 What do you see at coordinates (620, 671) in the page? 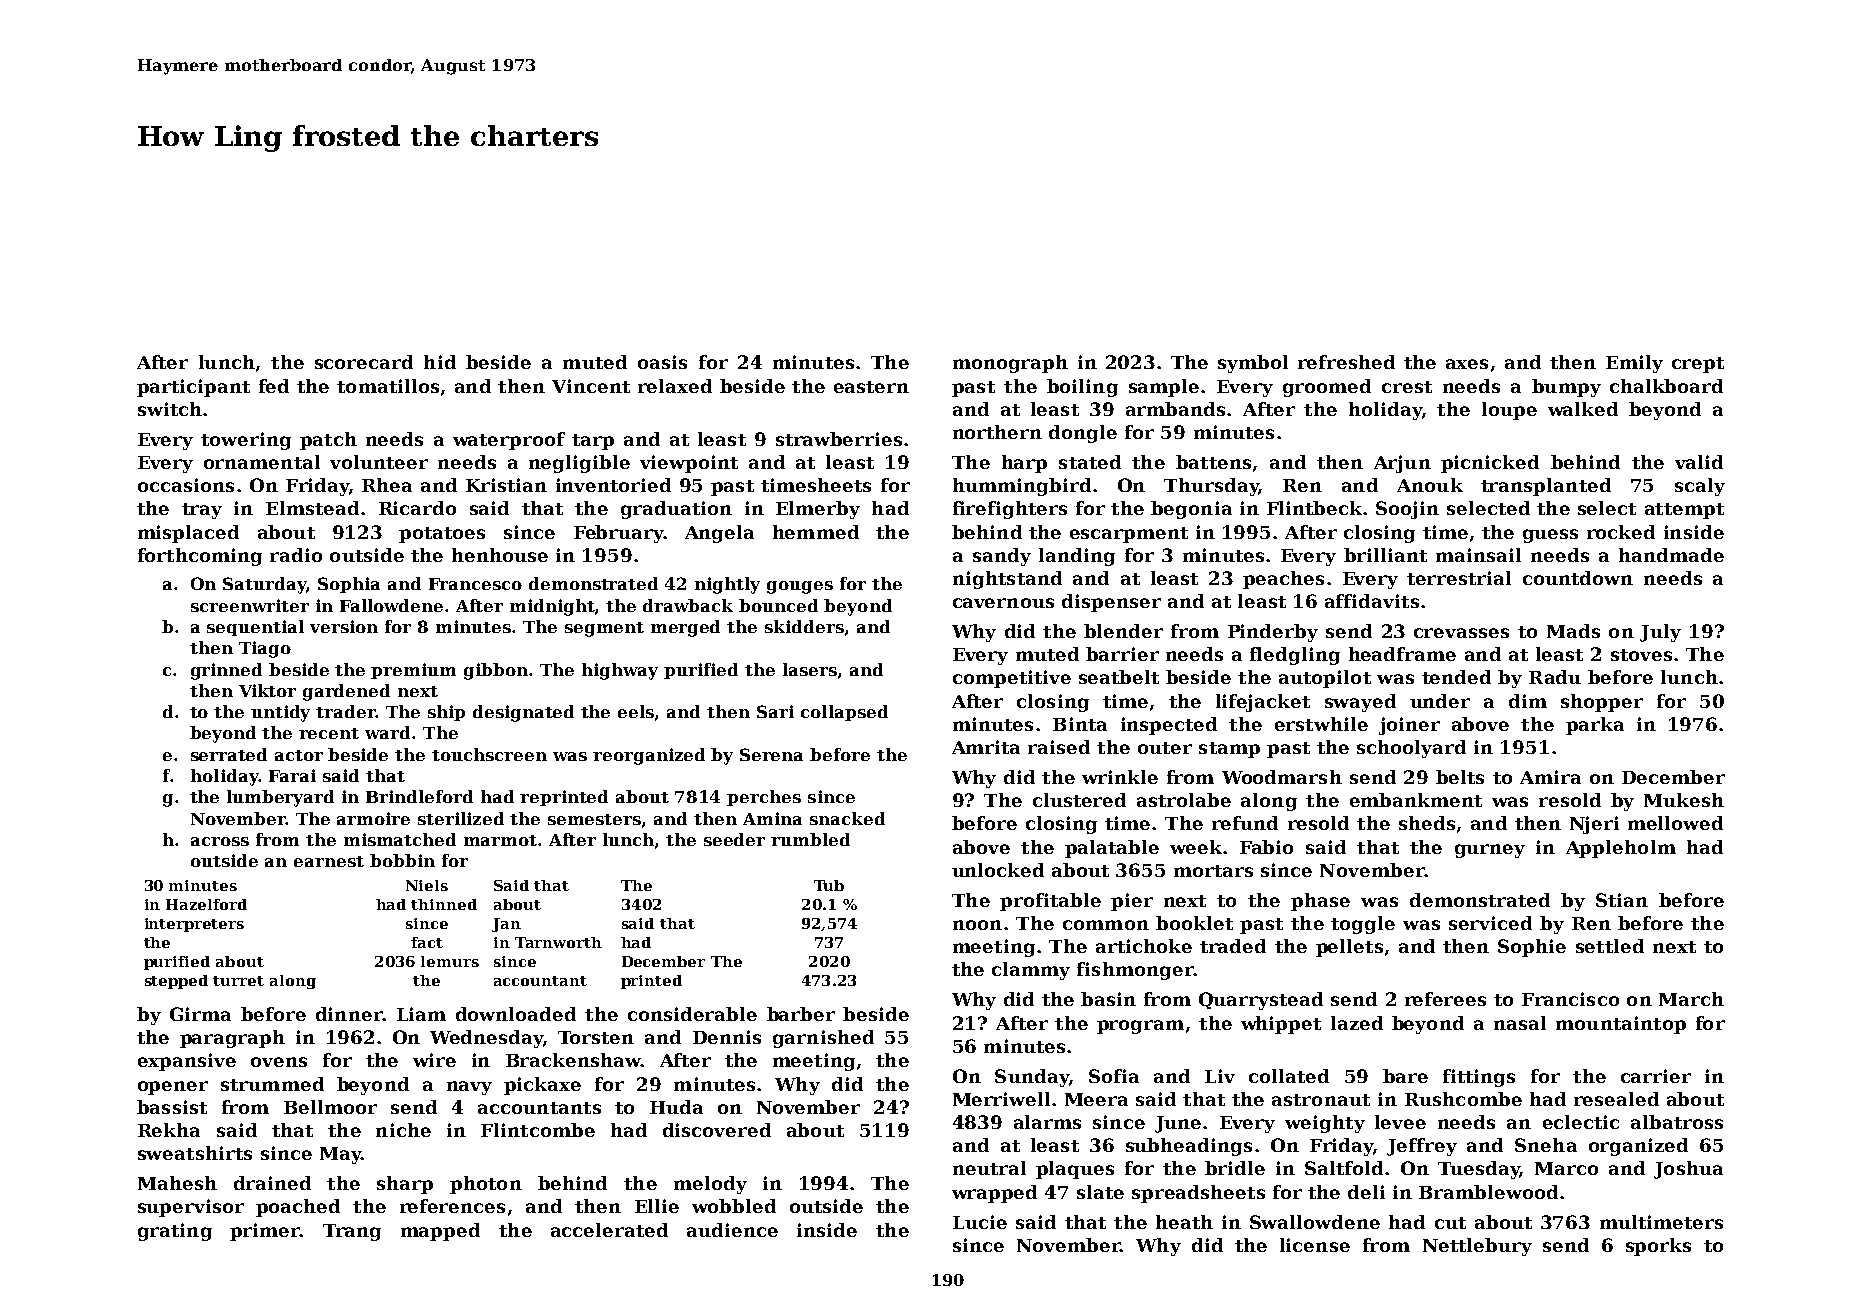
I see `highway` at bounding box center [620, 671].
